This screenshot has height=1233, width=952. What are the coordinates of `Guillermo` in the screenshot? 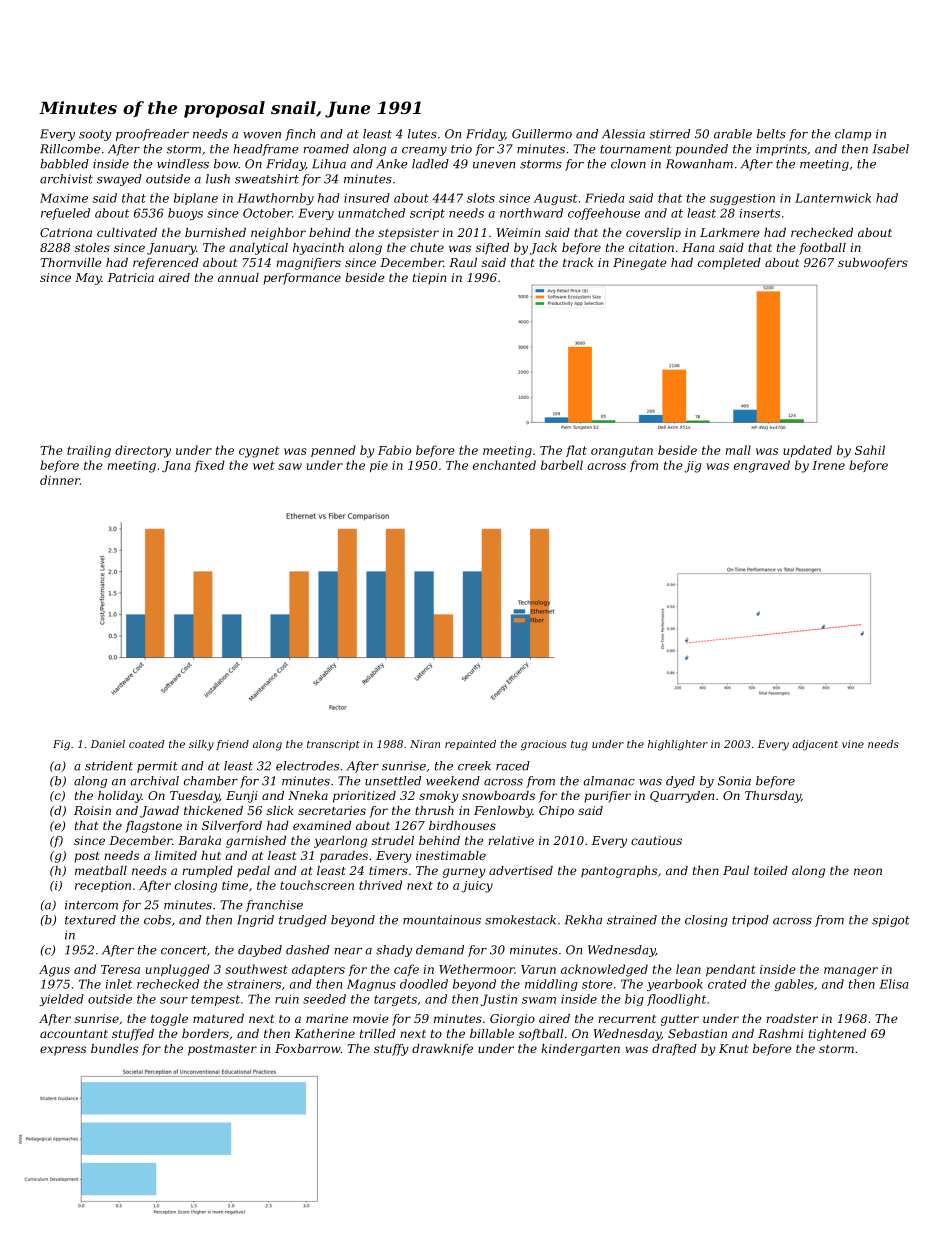 It's located at (542, 134).
